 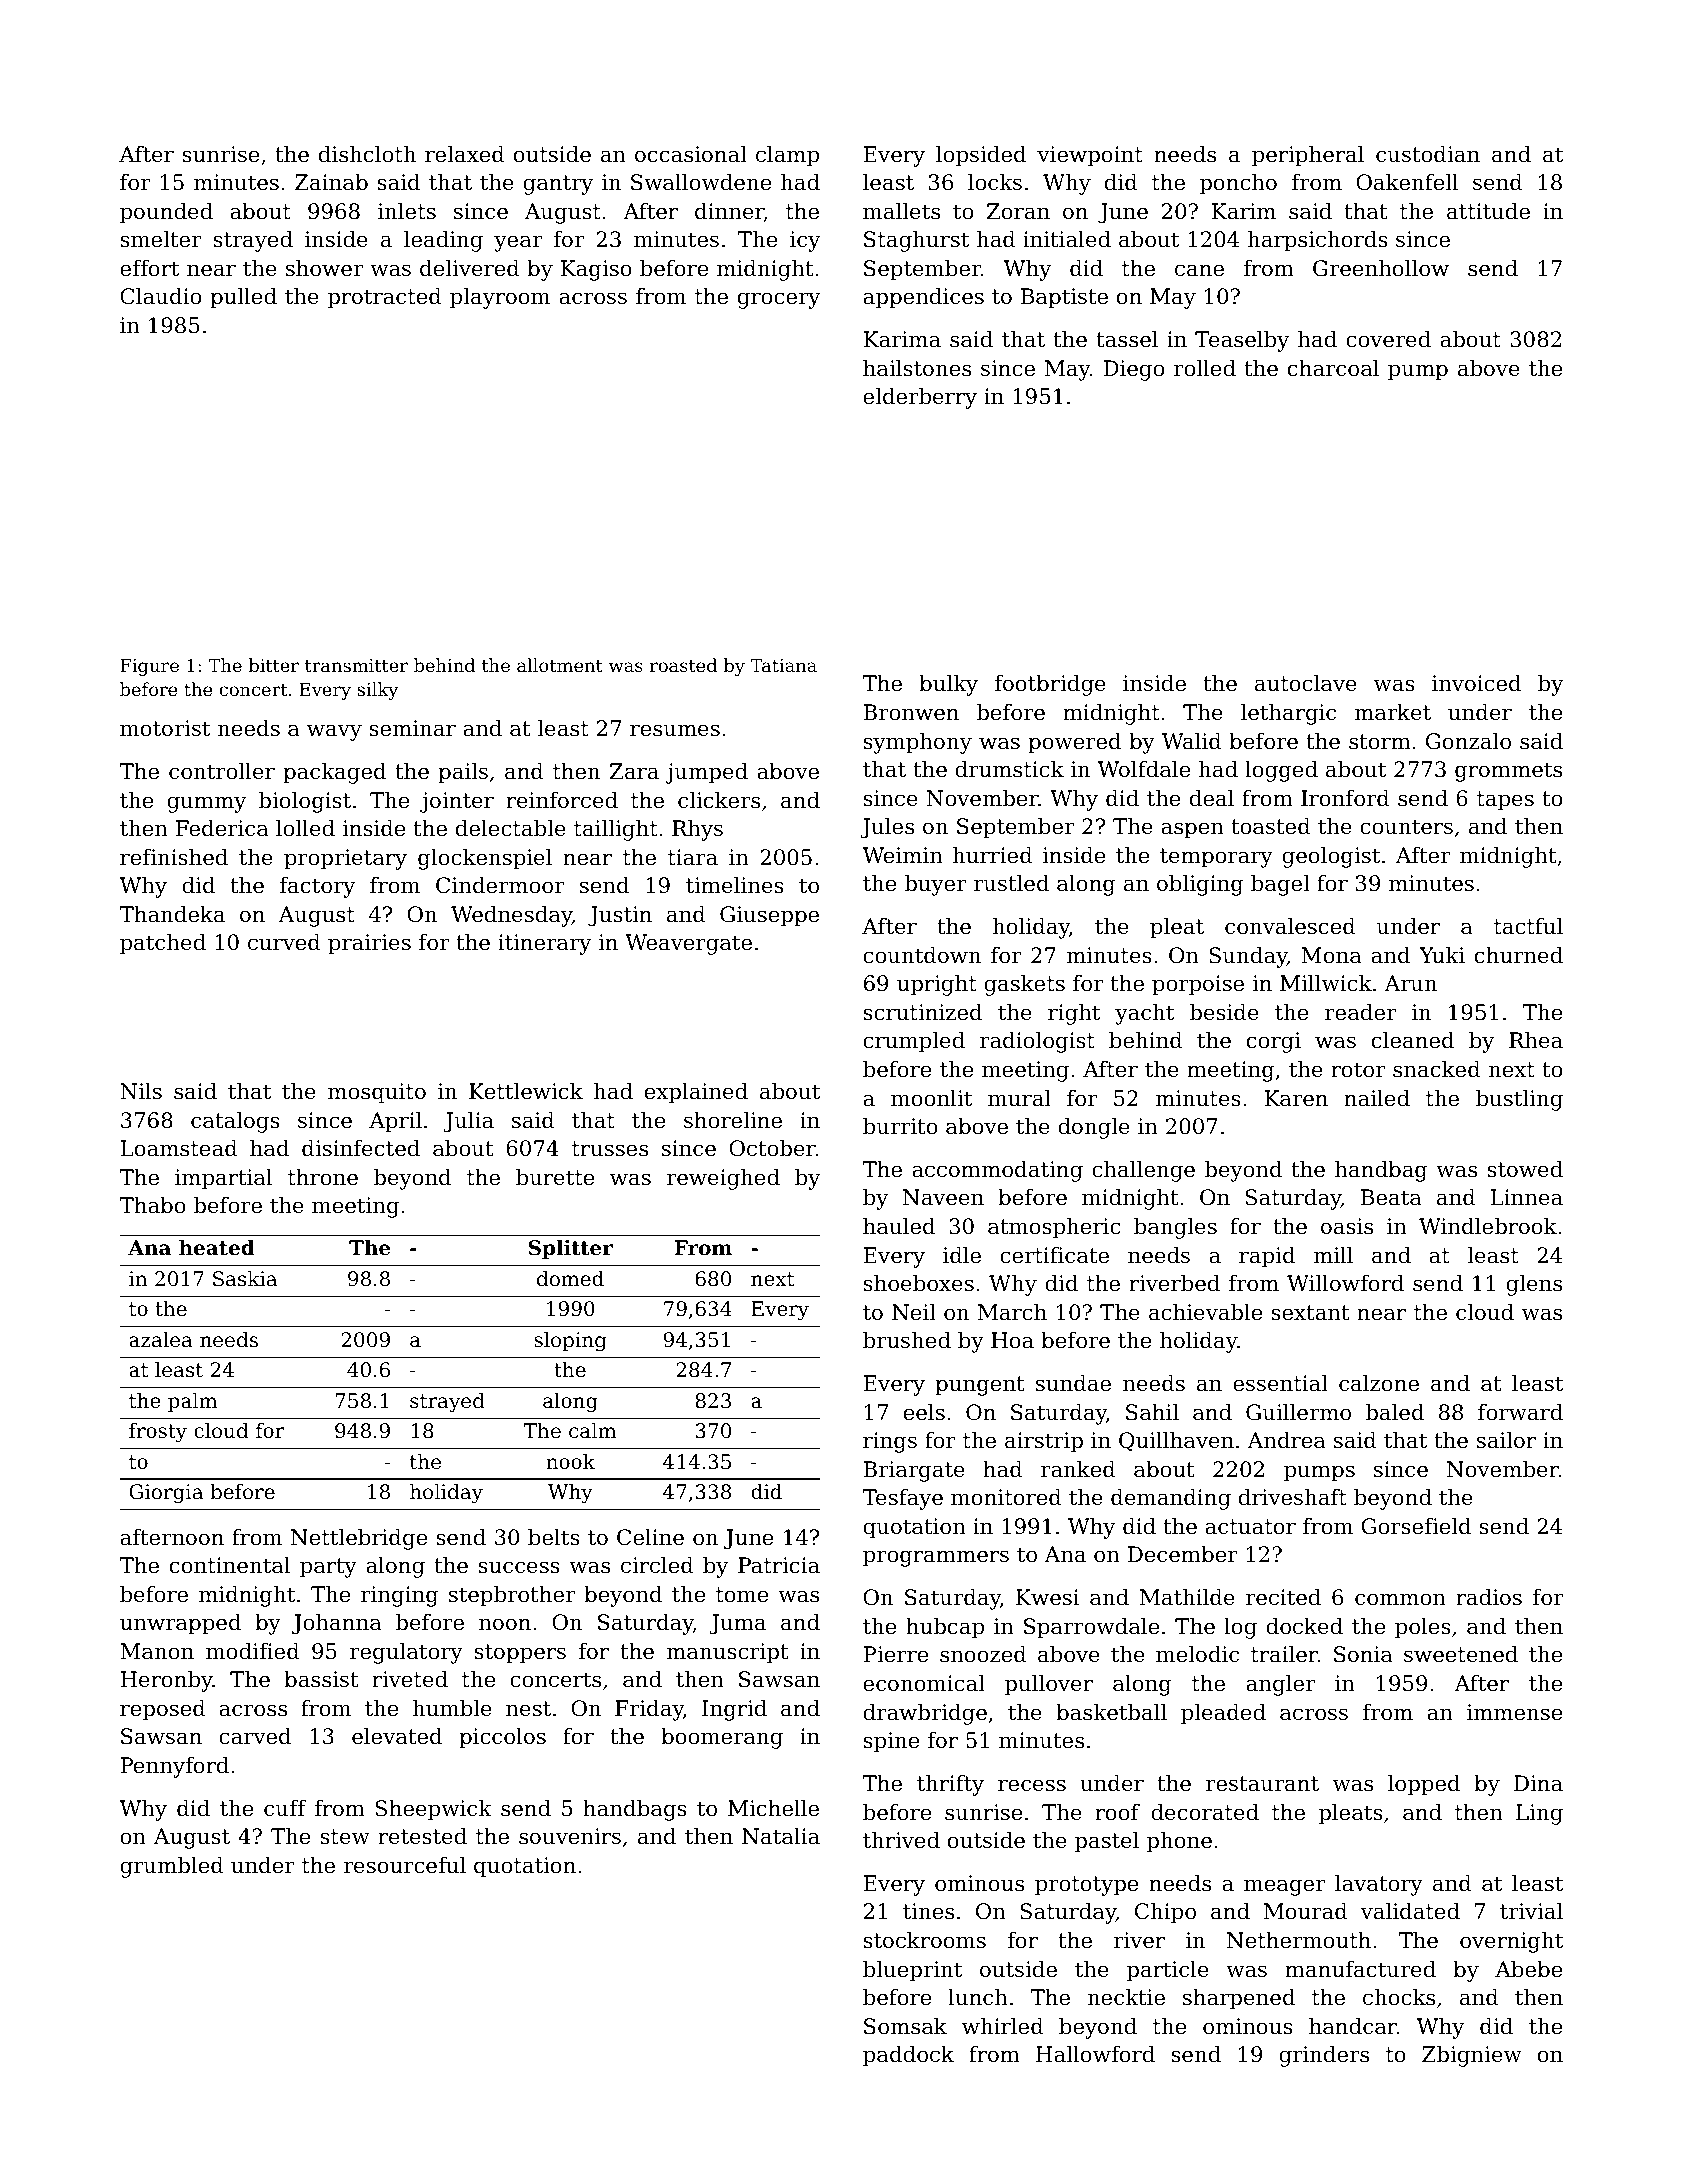 I want to click on paddock, so click(x=908, y=2056).
